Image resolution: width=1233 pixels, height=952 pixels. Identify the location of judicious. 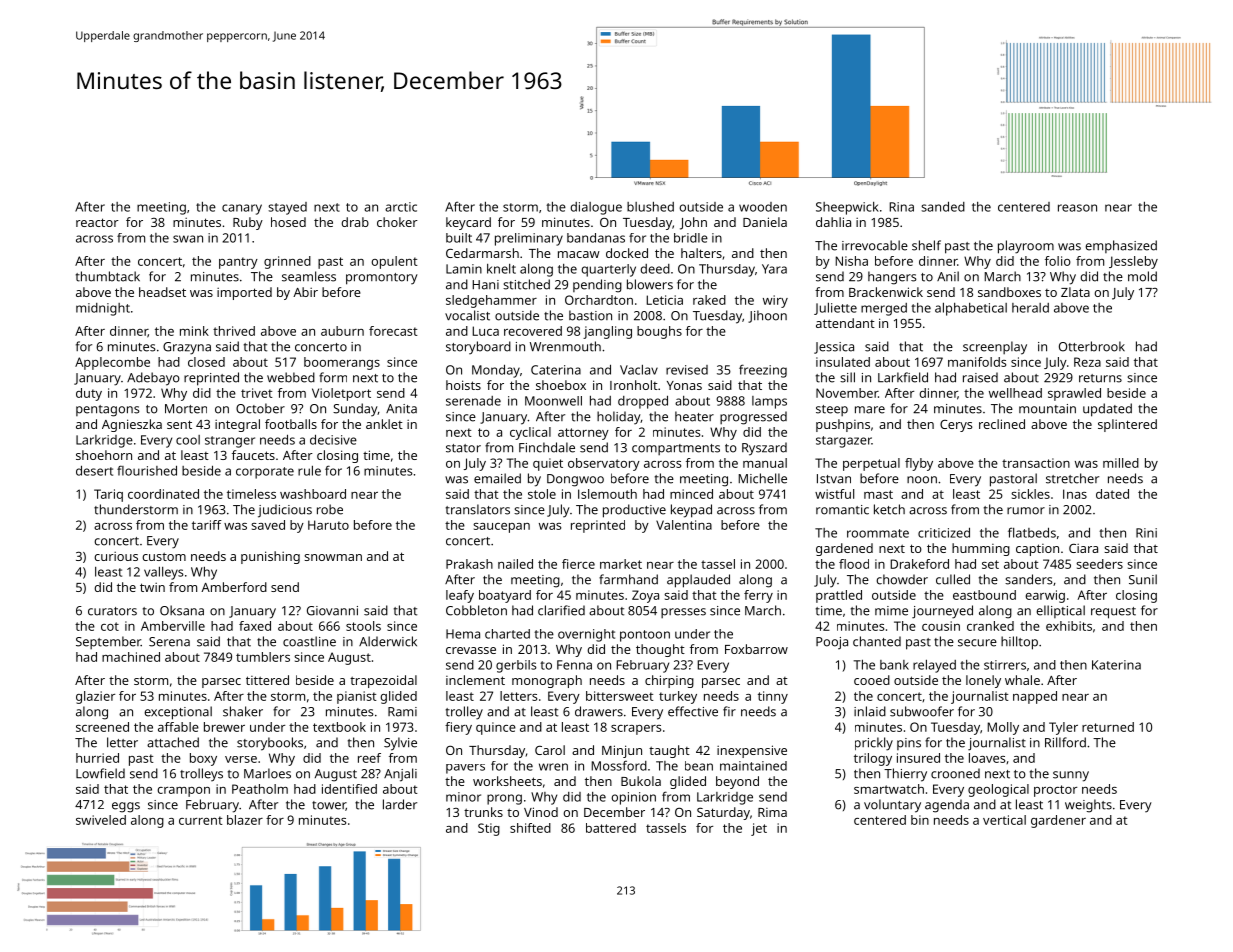
(285, 511).
